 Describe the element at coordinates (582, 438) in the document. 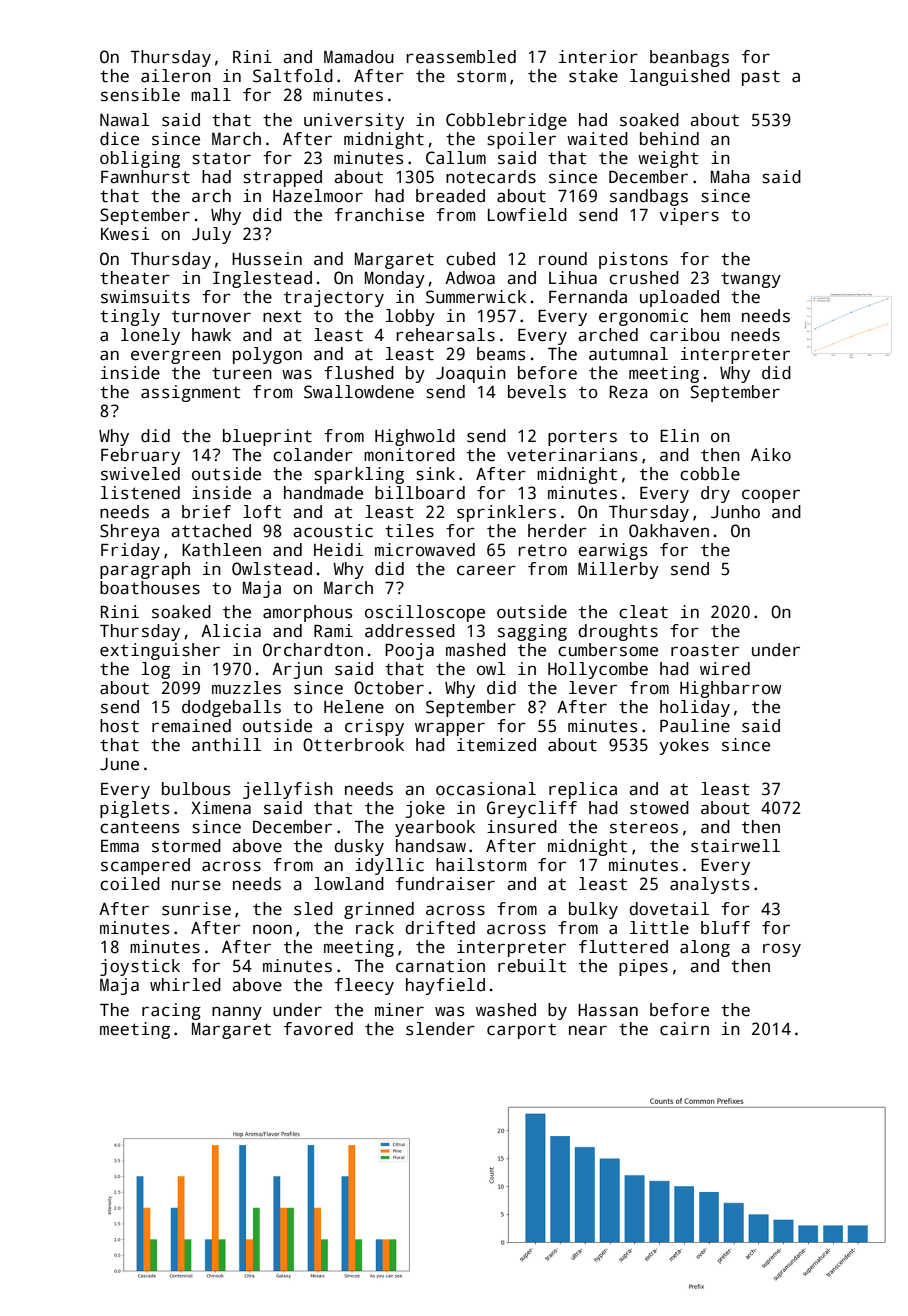

I see `porters` at that location.
